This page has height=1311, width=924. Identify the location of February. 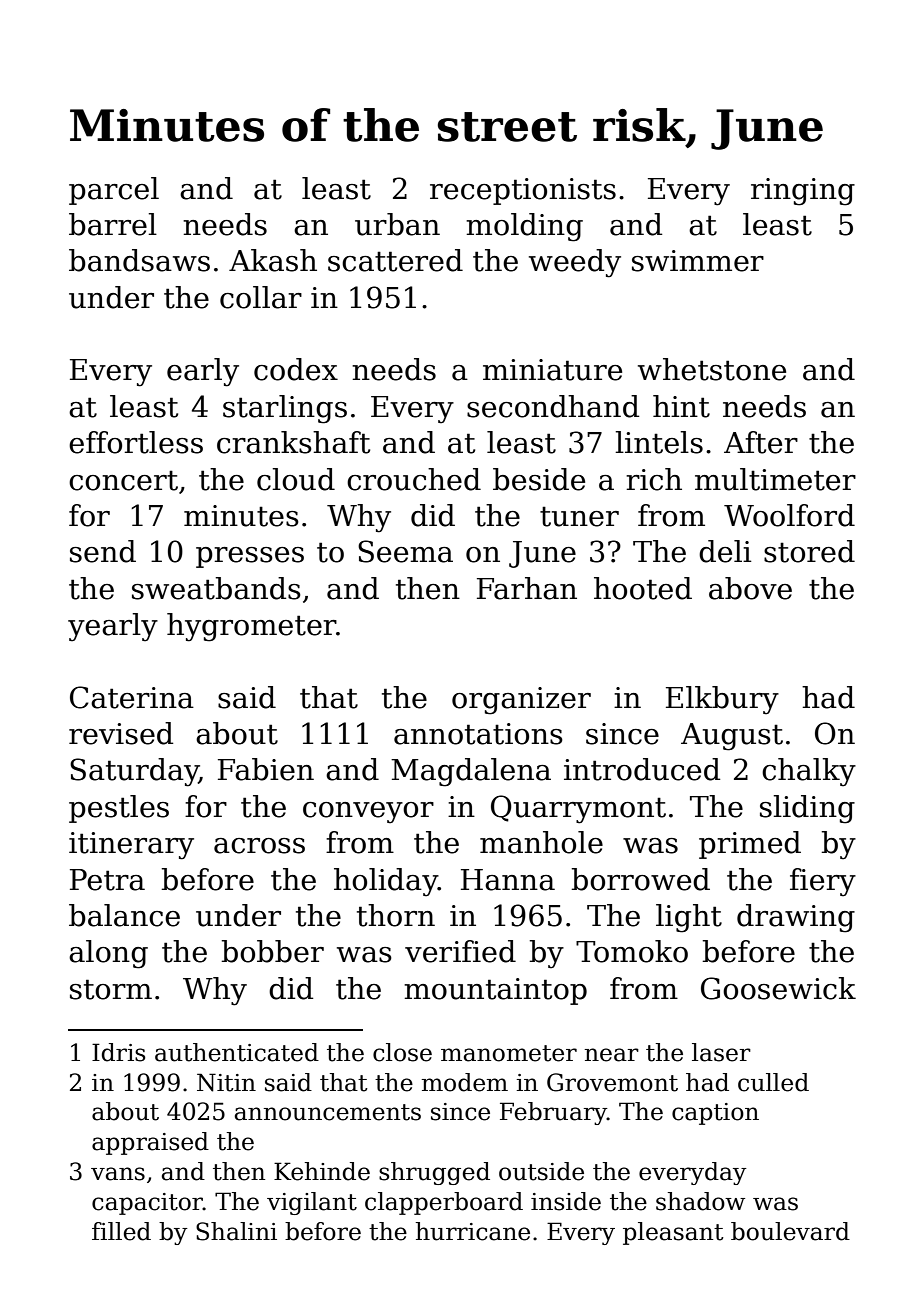
(553, 1113).
